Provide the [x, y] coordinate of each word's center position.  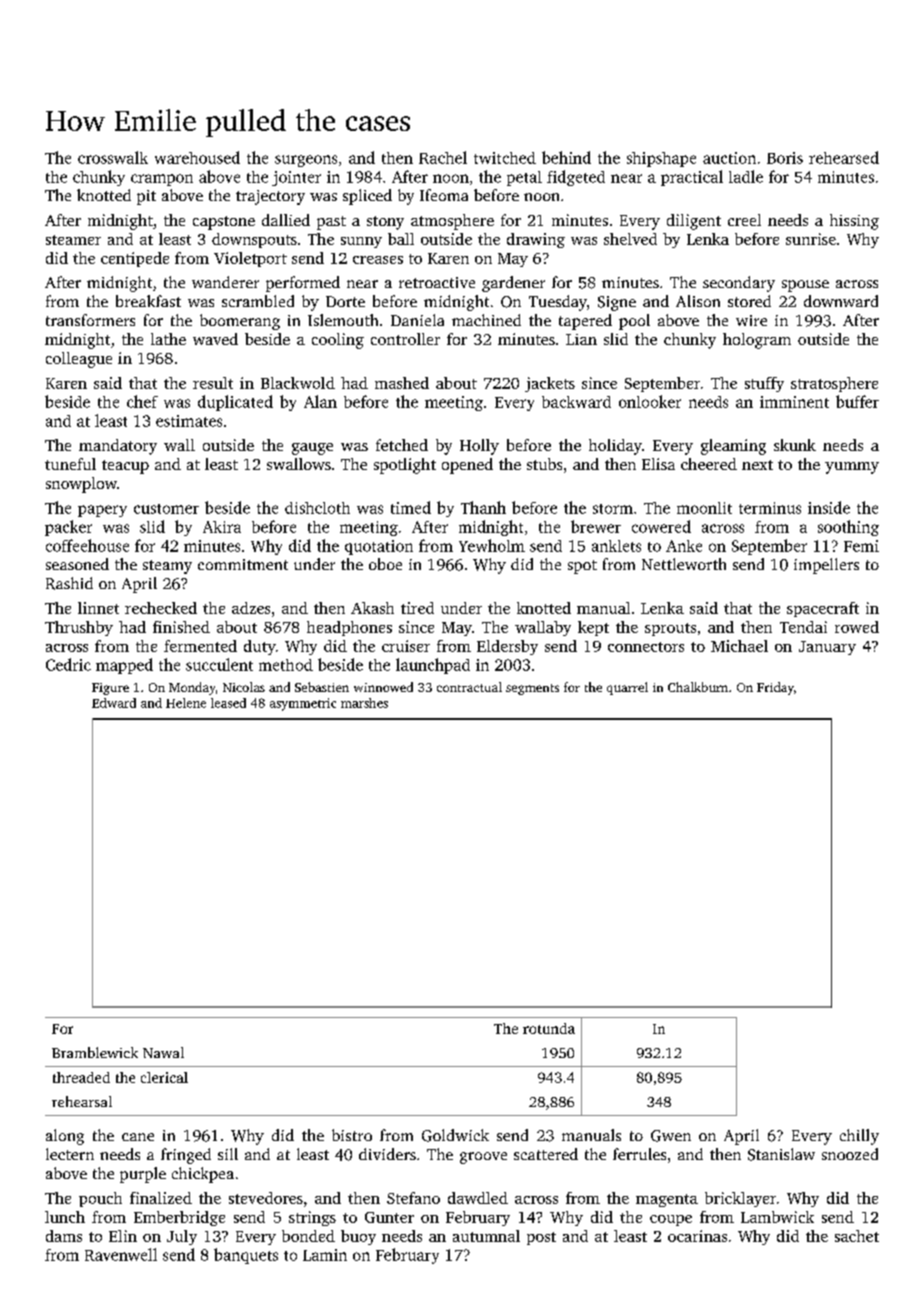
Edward [114, 703]
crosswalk [113, 157]
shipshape [661, 159]
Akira [222, 527]
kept [593, 628]
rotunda [549, 1028]
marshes [364, 703]
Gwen [671, 1136]
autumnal [486, 1236]
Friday [775, 688]
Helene [186, 703]
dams [64, 1236]
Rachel [443, 157]
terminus [770, 508]
